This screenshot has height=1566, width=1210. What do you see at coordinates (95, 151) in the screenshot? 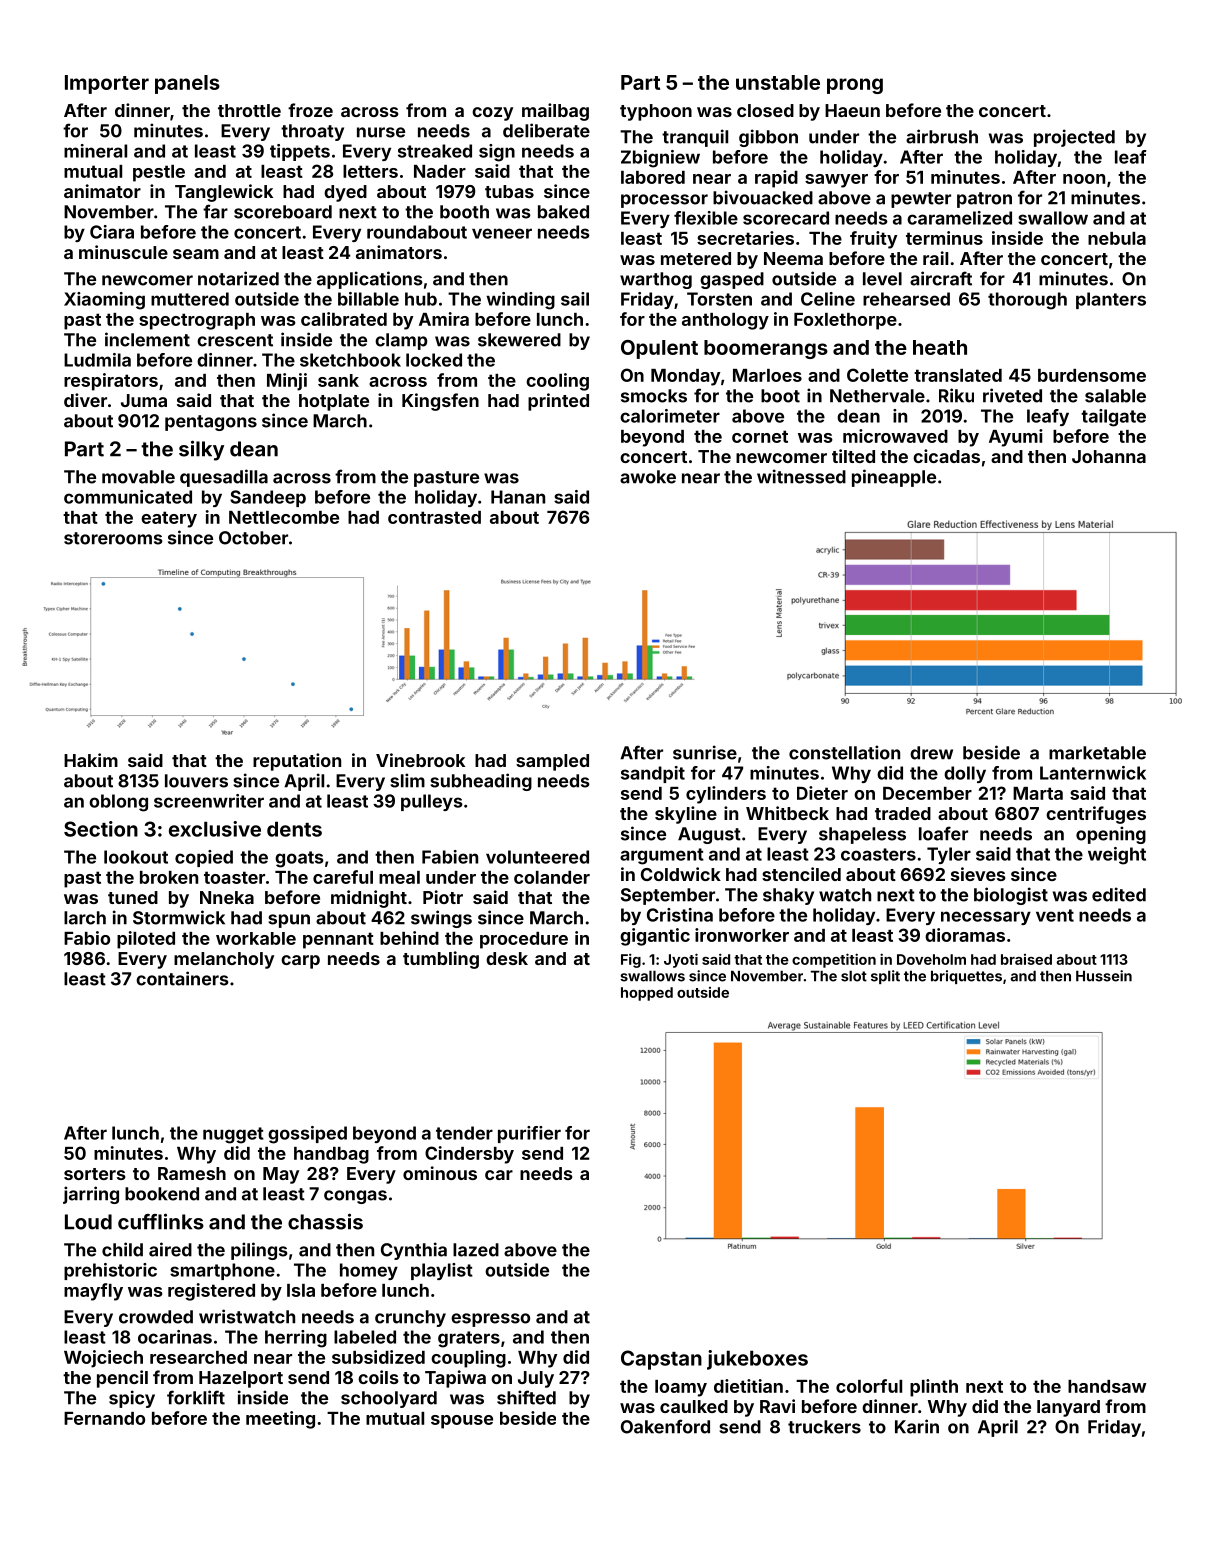
I see `mineral` at bounding box center [95, 151].
